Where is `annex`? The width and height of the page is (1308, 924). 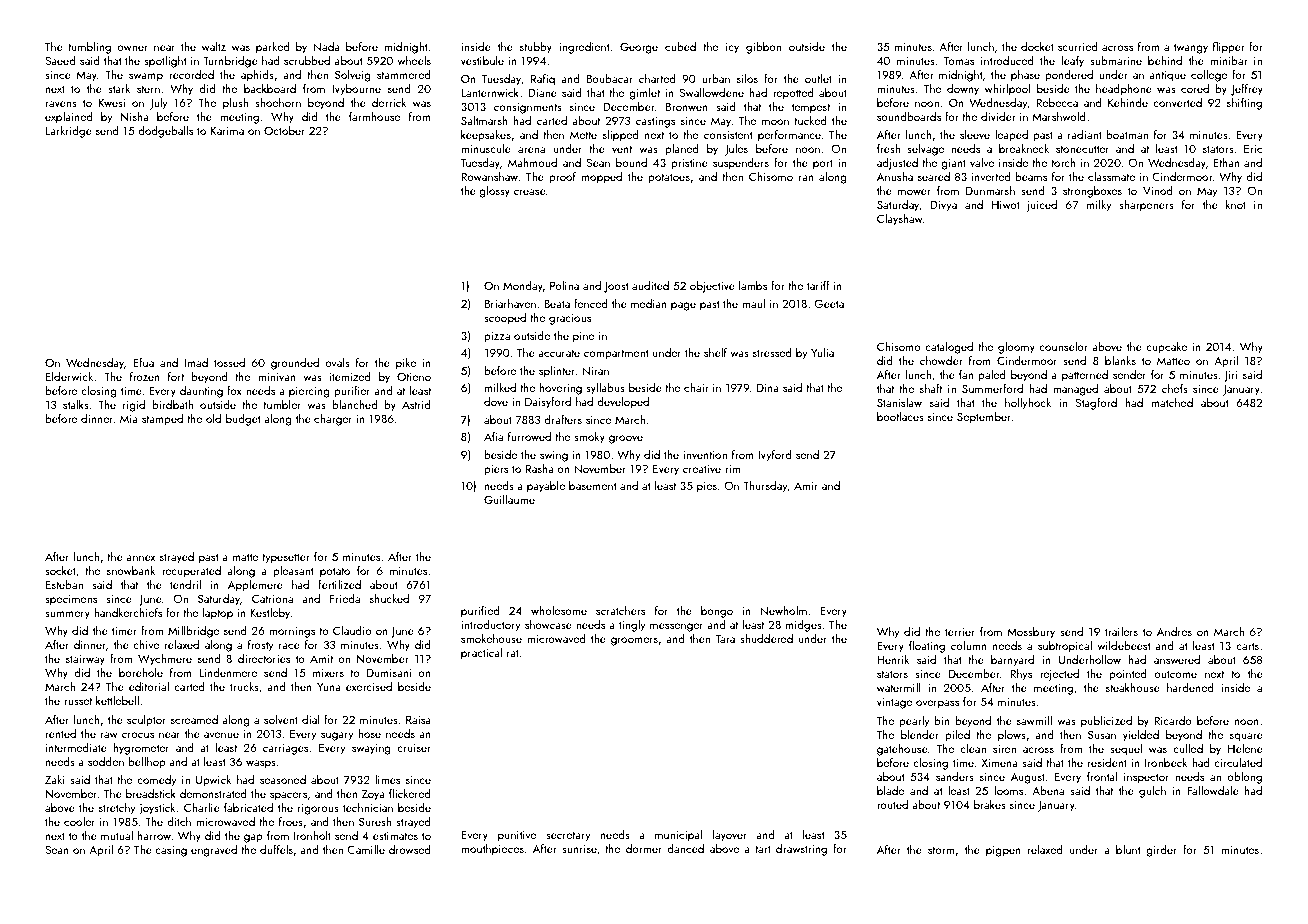
annex is located at coordinates (140, 558).
